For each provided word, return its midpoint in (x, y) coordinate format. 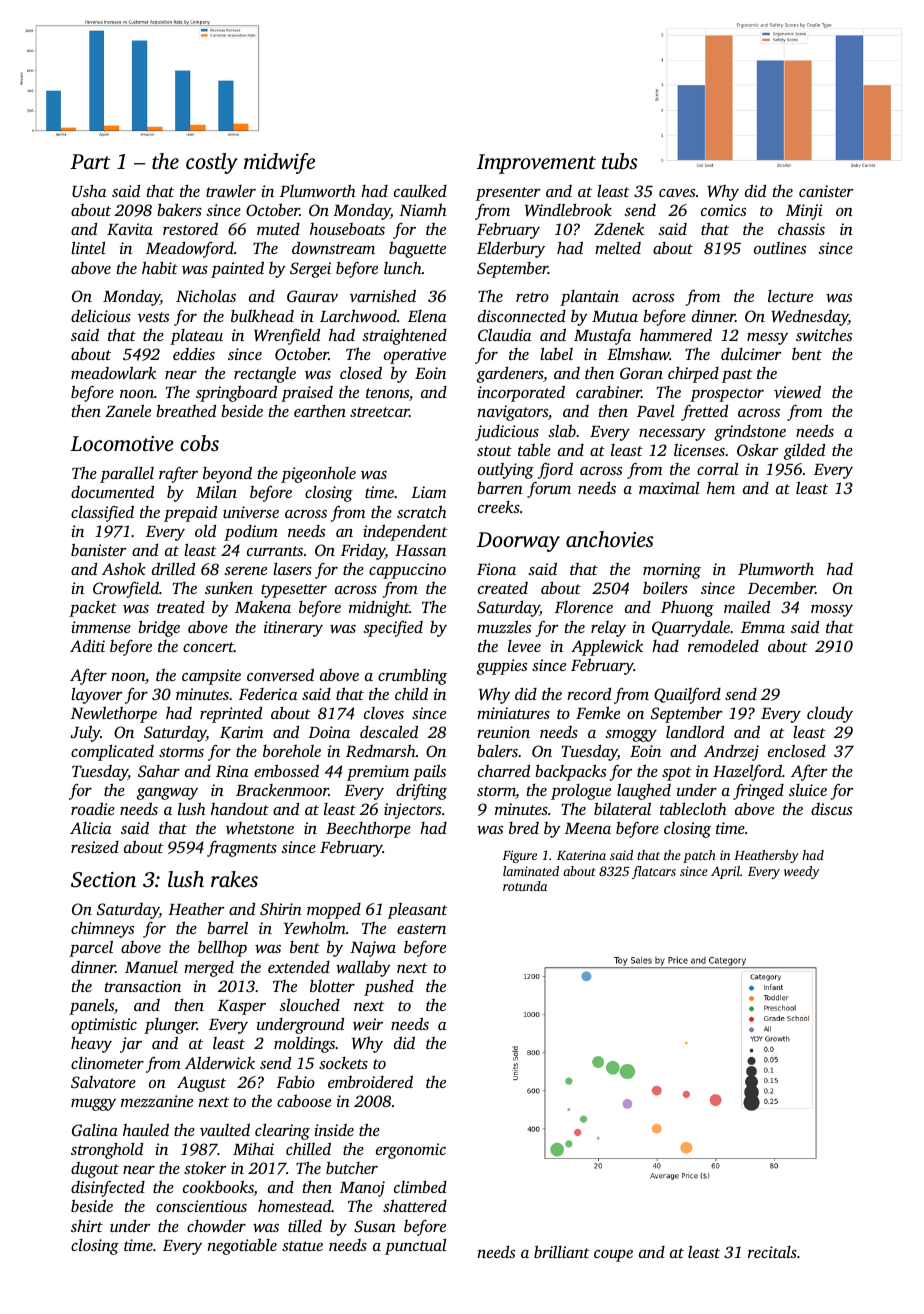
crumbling (412, 676)
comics (723, 210)
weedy (801, 872)
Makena (263, 607)
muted (278, 229)
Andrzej (731, 753)
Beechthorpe (368, 830)
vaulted (225, 1129)
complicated (112, 752)
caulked (420, 190)
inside (334, 1130)
